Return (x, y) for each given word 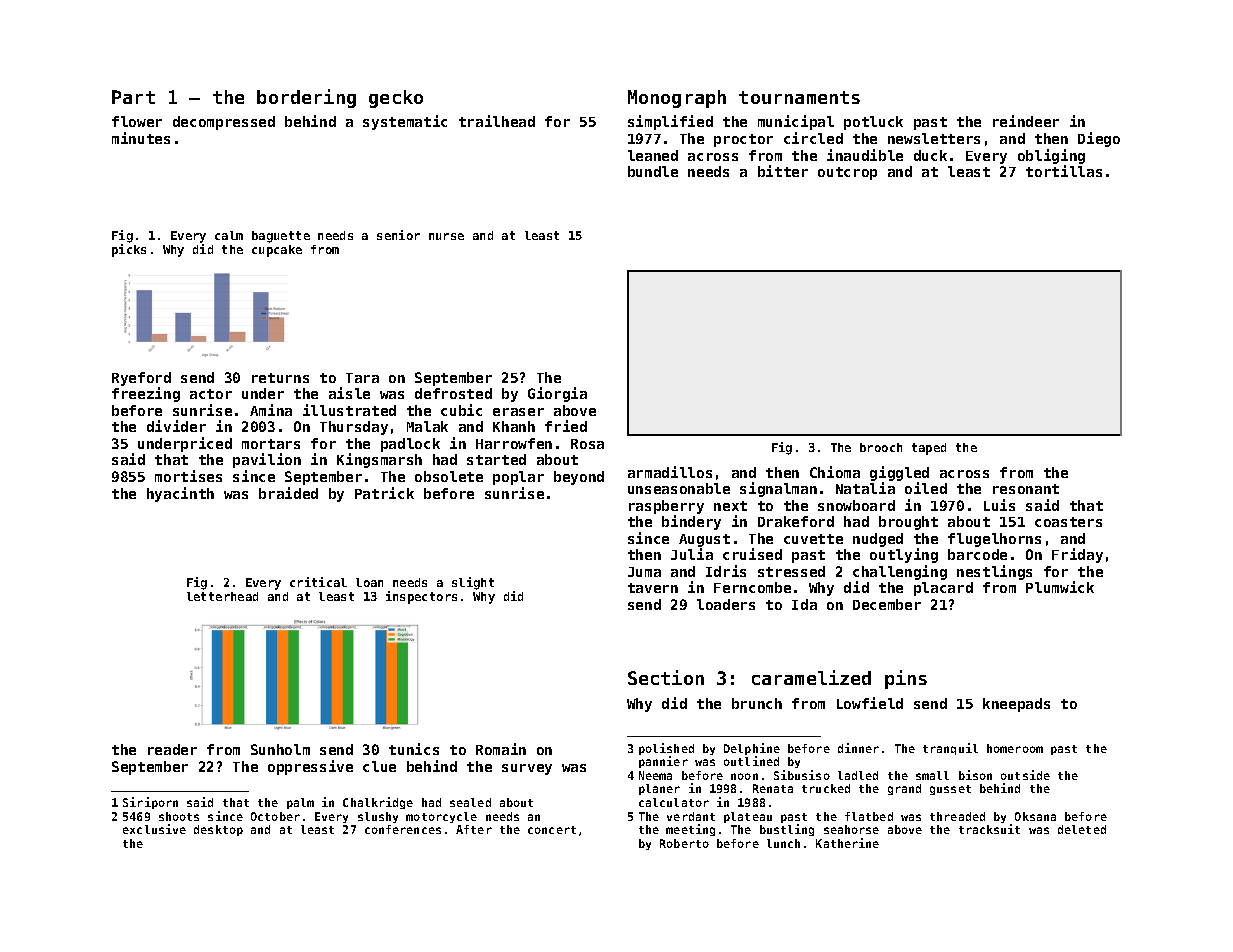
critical (318, 582)
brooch (881, 447)
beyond (579, 478)
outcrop (847, 173)
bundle (653, 171)
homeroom (1015, 748)
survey (527, 769)
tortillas (1064, 171)
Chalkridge (378, 803)
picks (129, 250)
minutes (141, 138)
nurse (446, 236)
